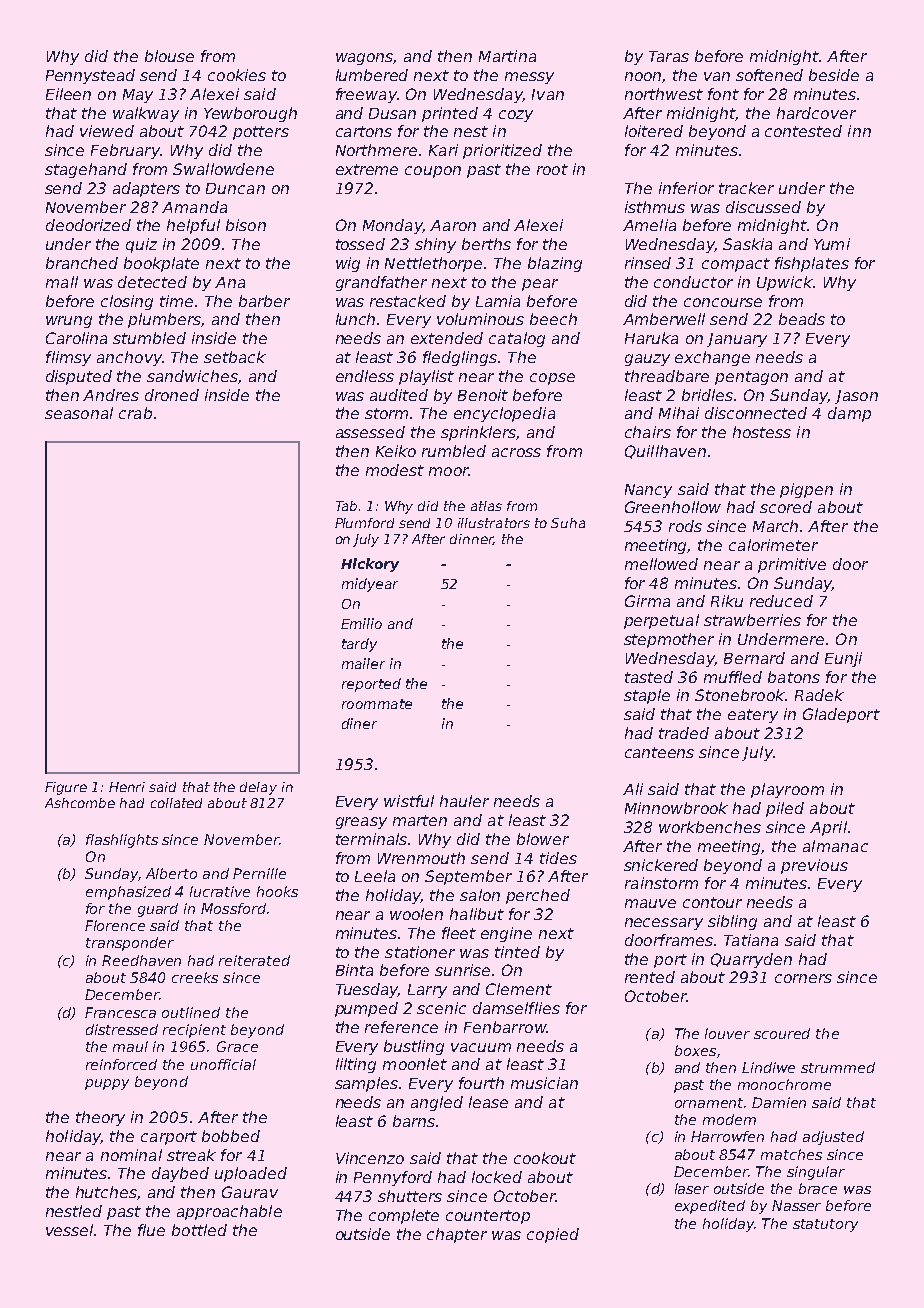  Describe the element at coordinates (782, 1033) in the screenshot. I see `scoured` at that location.
